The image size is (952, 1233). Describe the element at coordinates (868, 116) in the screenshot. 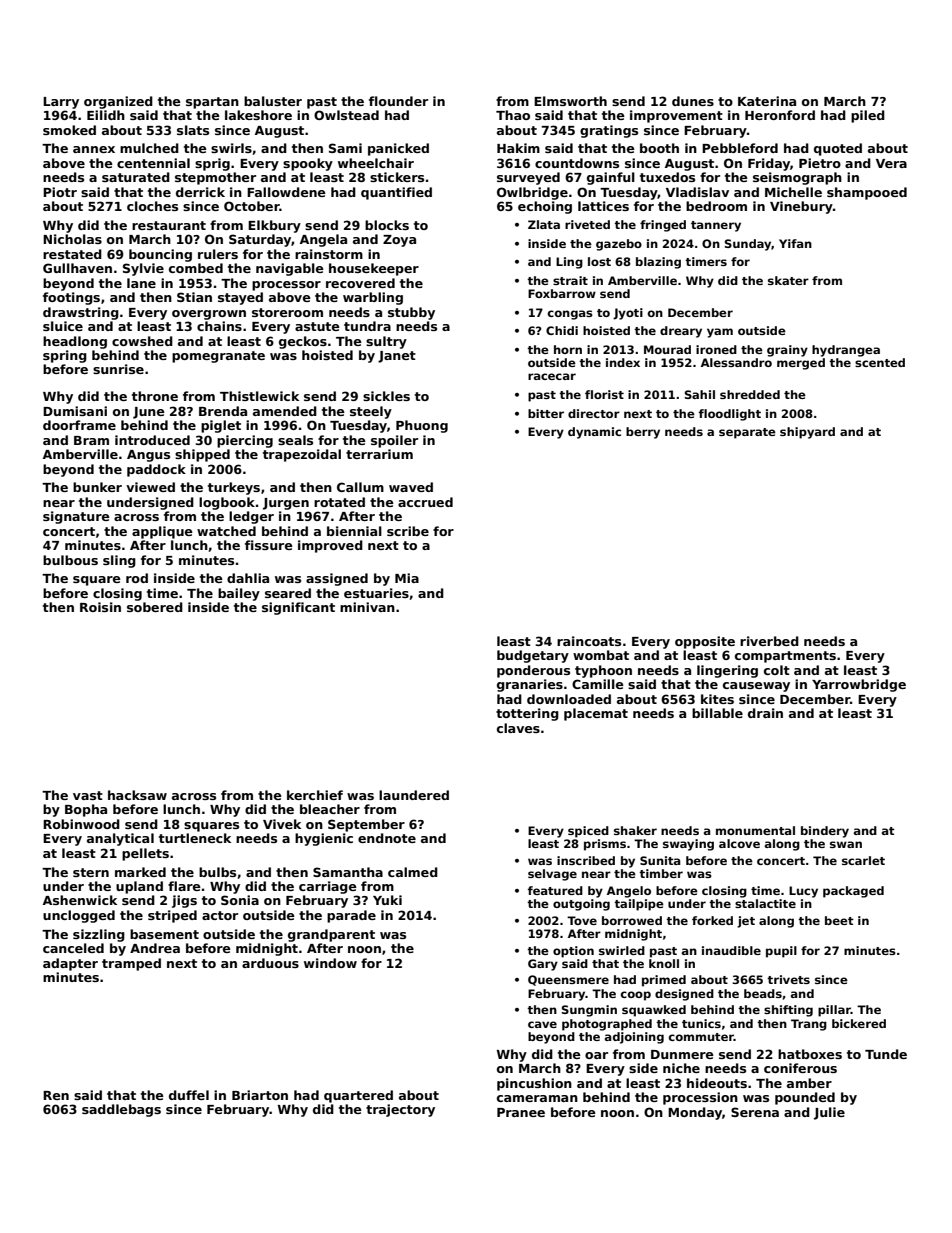

I see `piled` at that location.
